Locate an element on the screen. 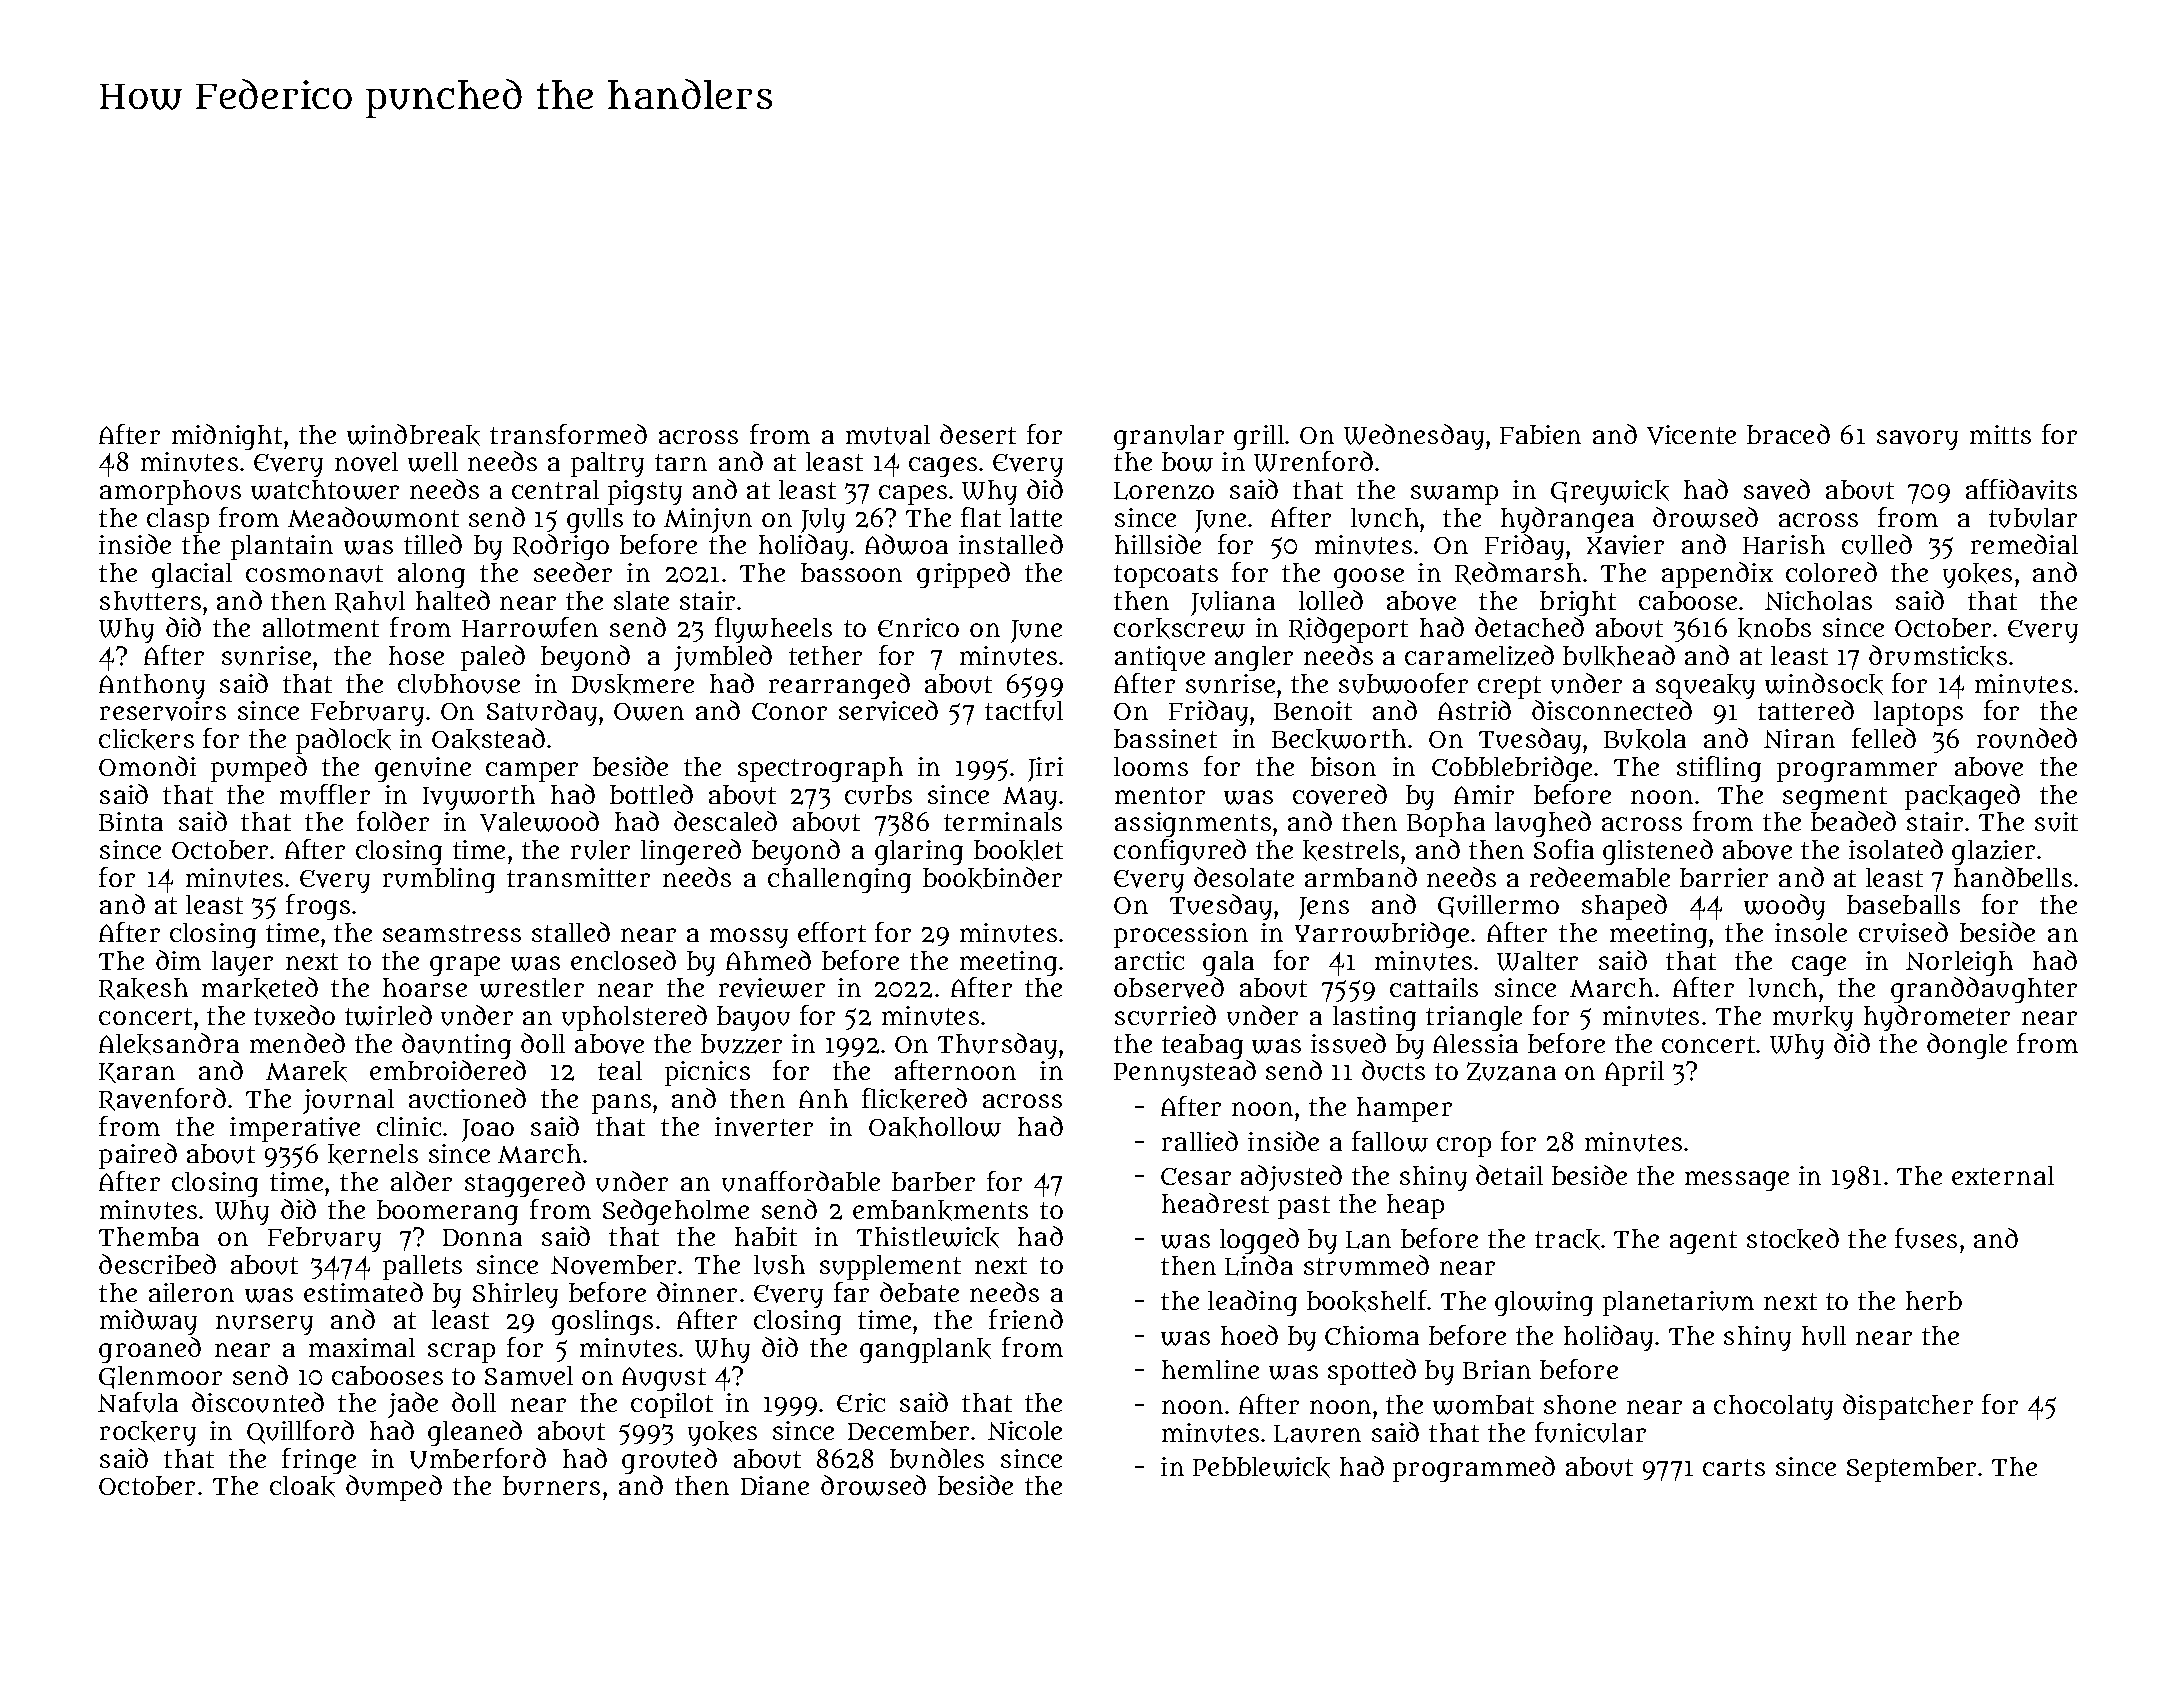 The image size is (2178, 1683). arctic is located at coordinates (1149, 960).
